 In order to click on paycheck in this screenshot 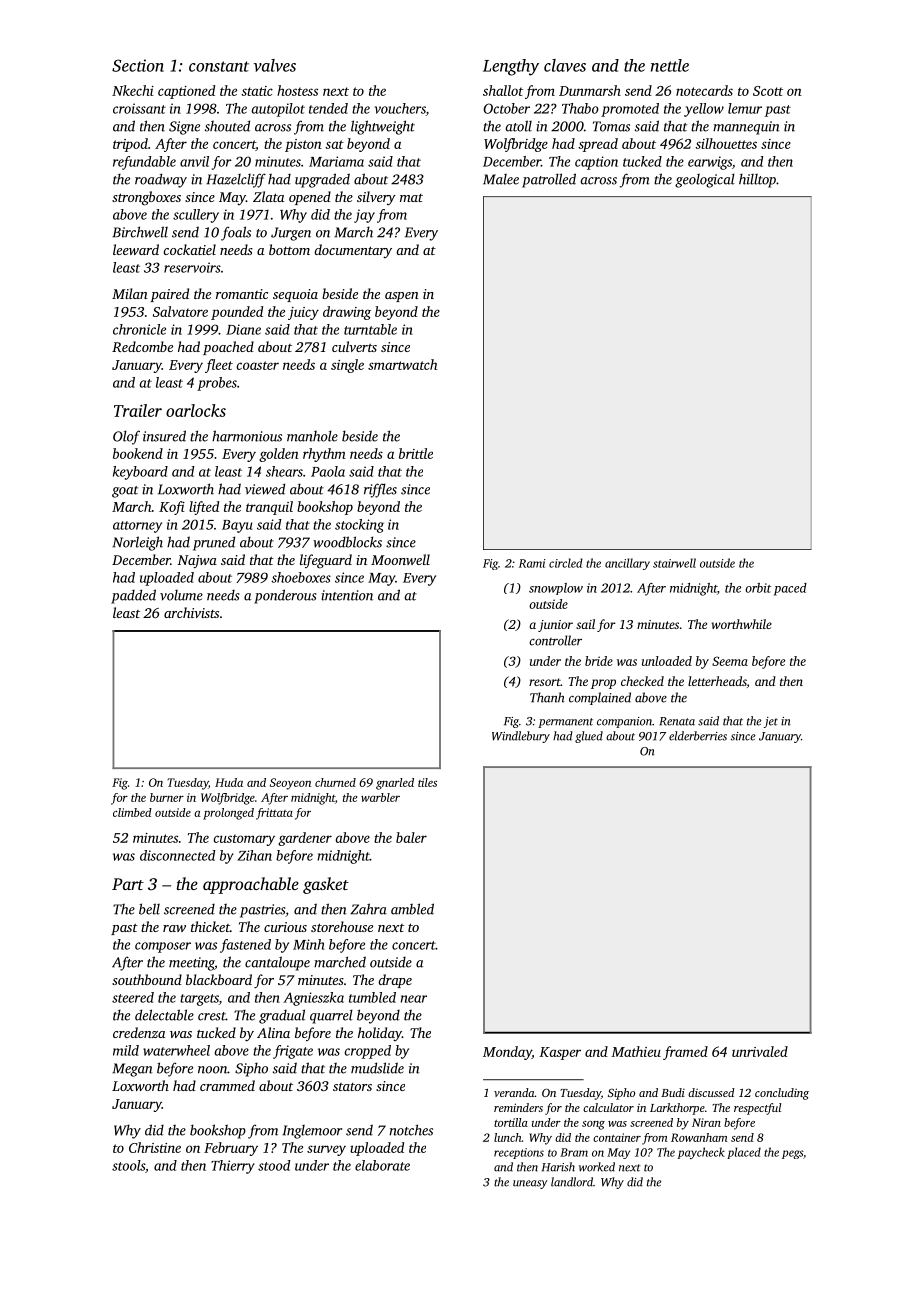, I will do `click(701, 1153)`.
